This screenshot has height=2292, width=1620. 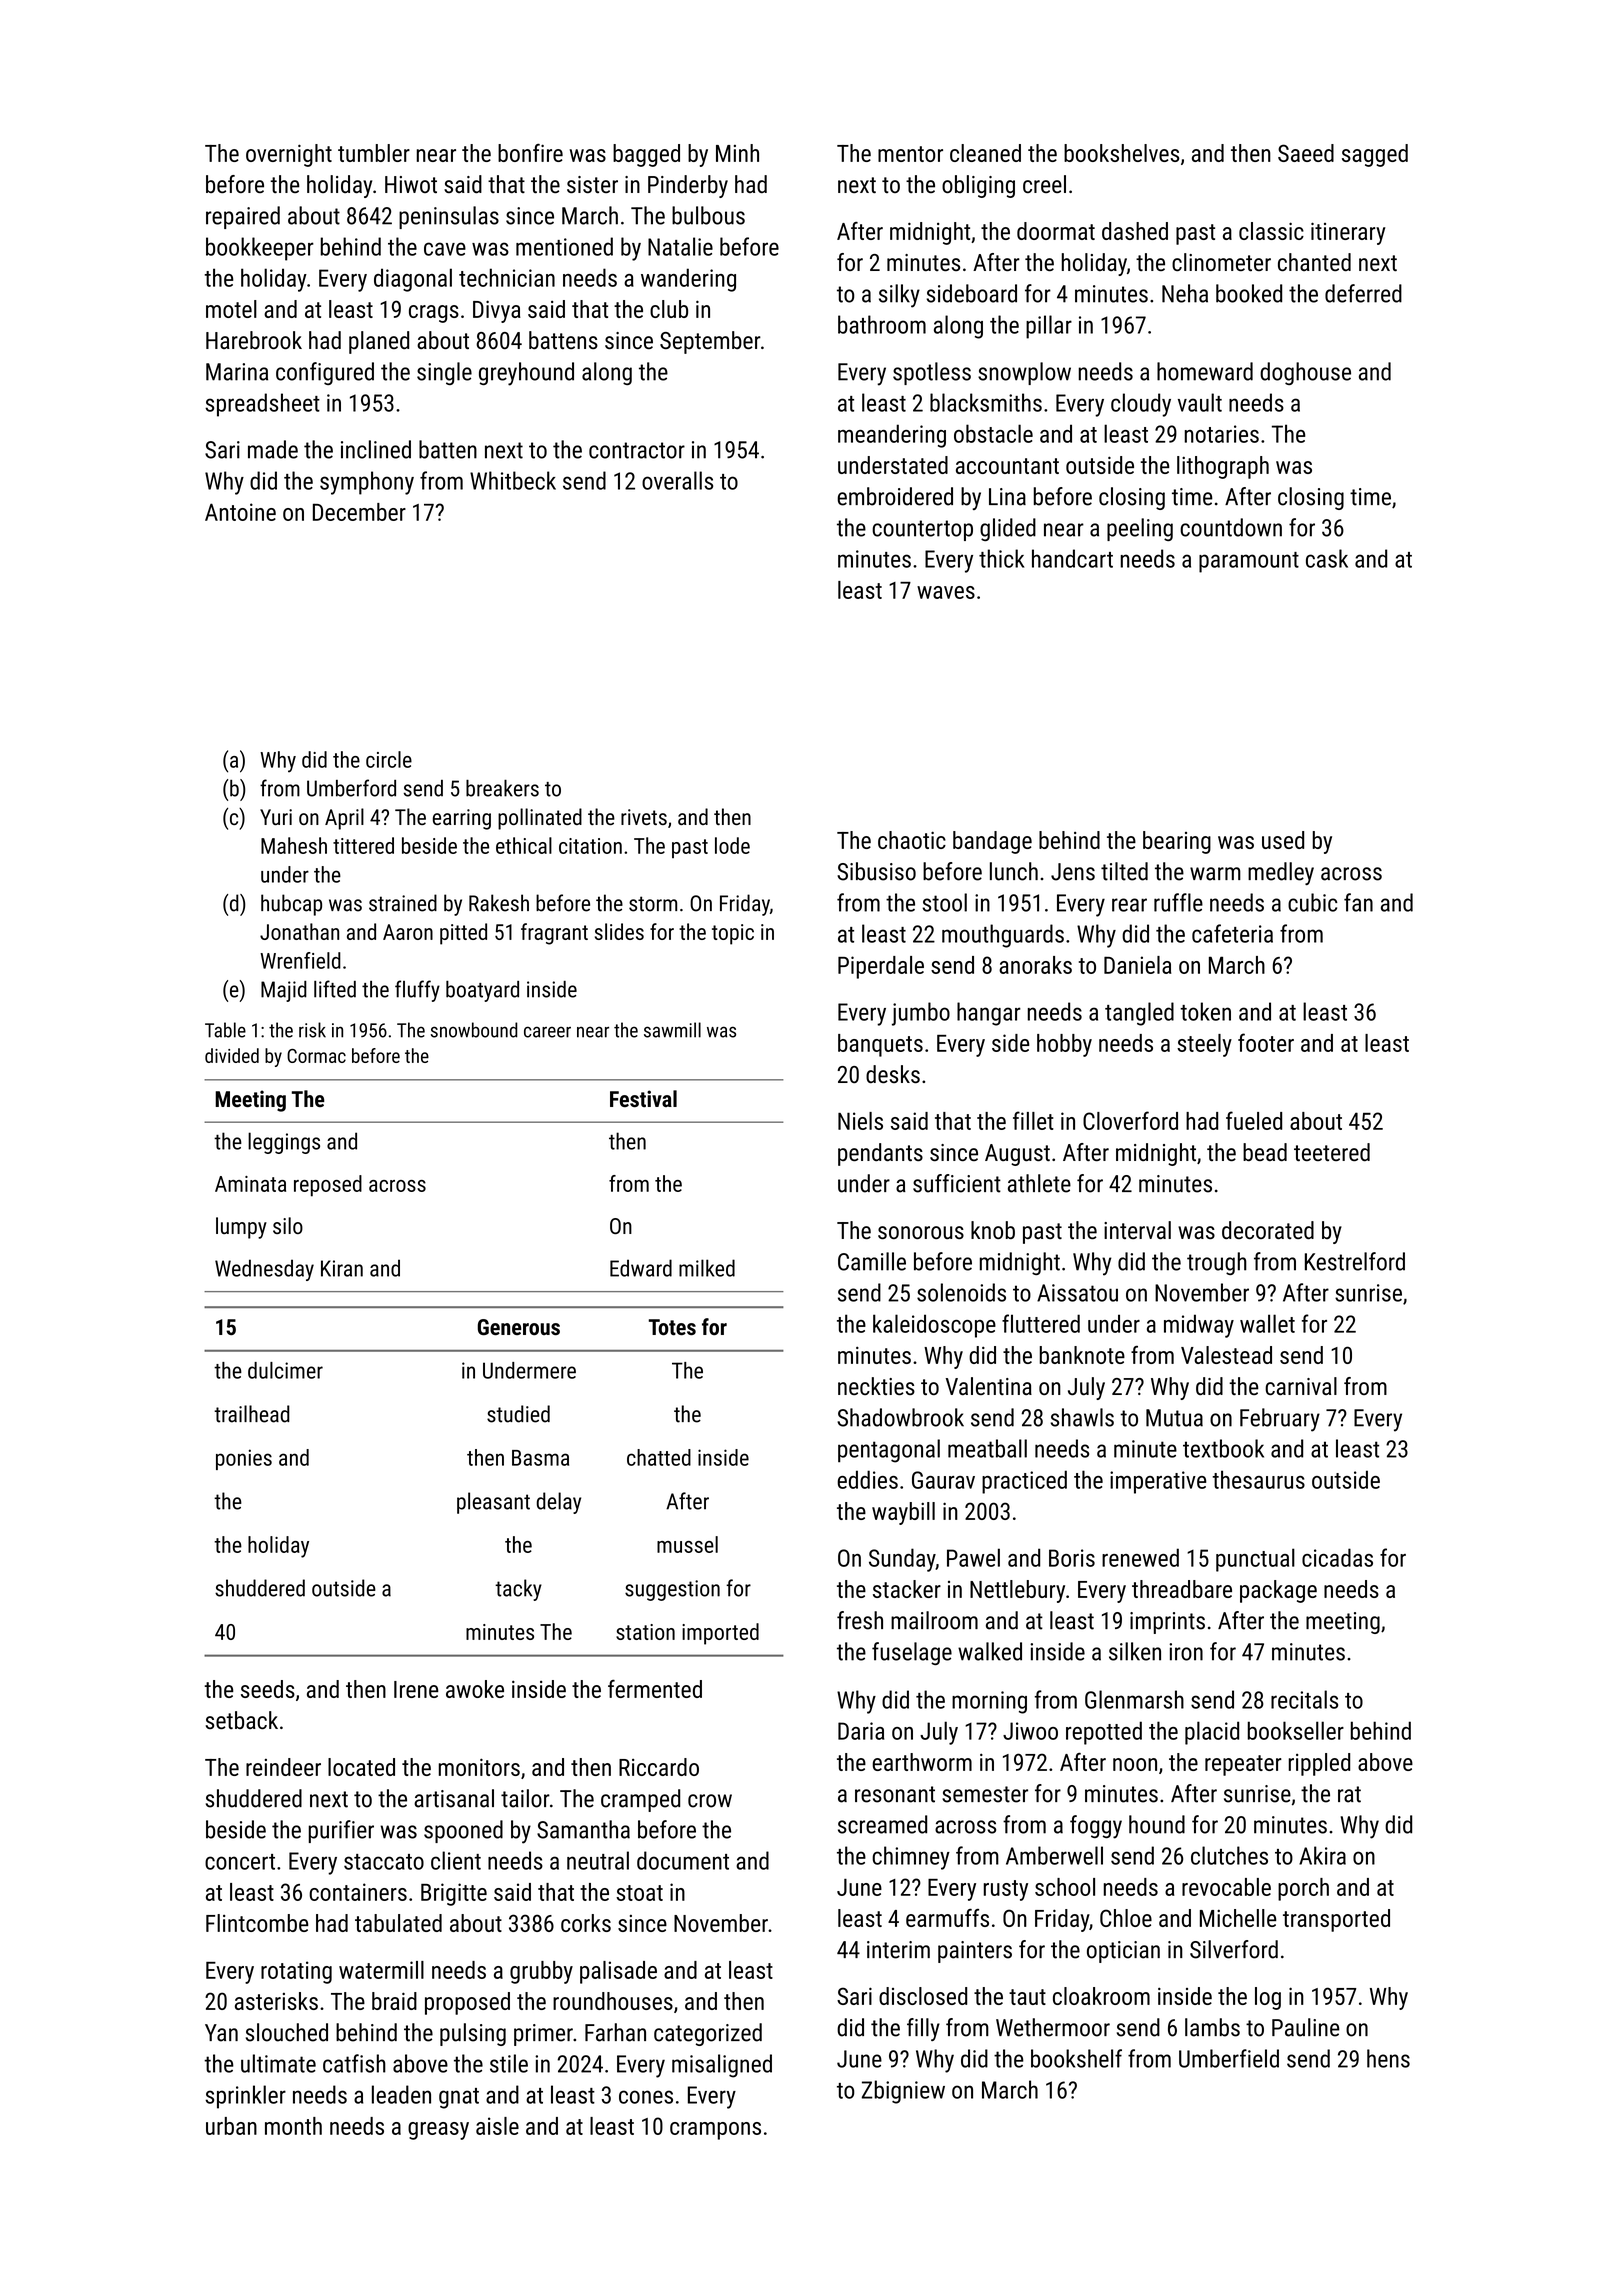 I want to click on setback, so click(x=242, y=1720).
